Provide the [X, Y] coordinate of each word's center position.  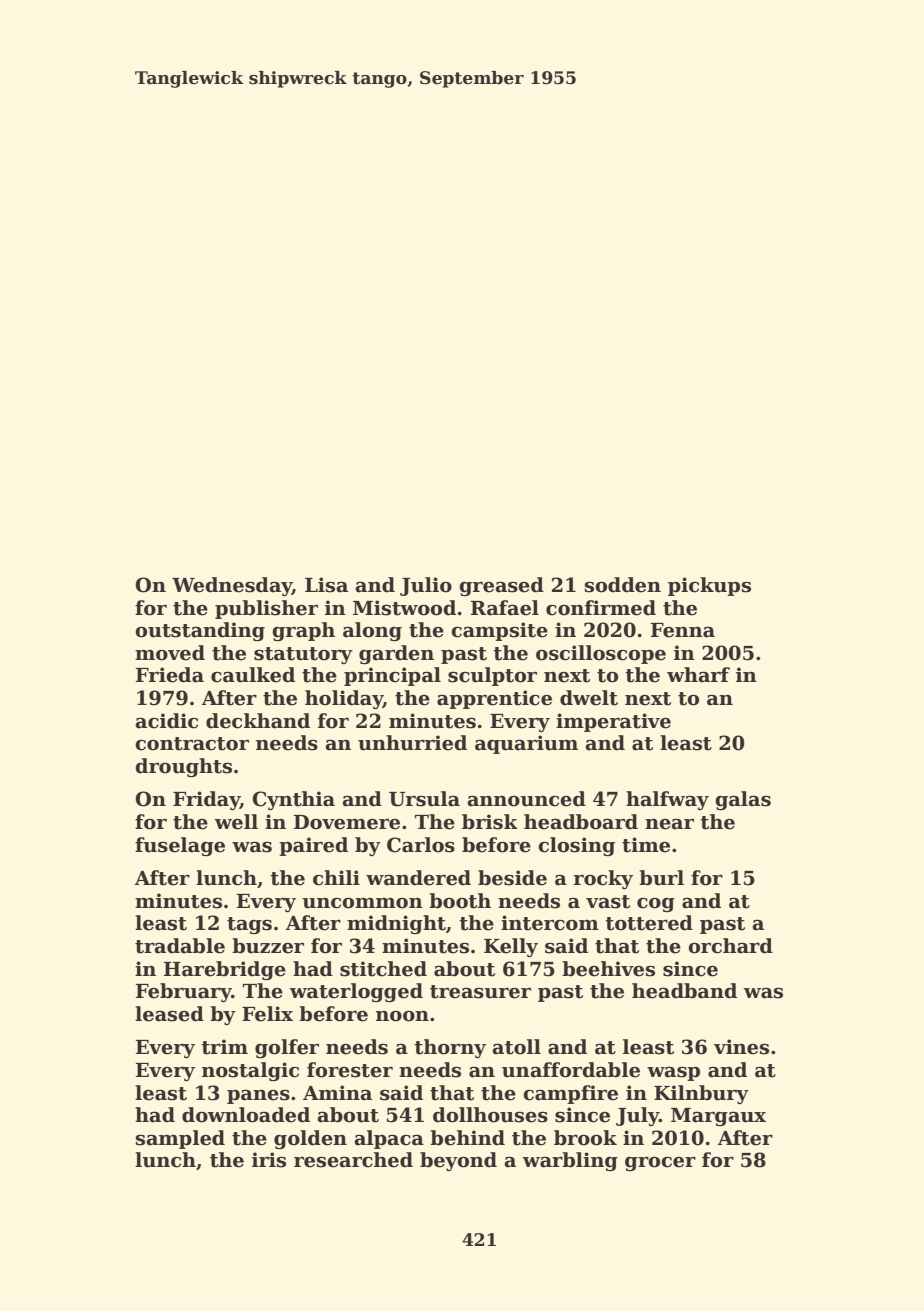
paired [313, 846]
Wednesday [232, 586]
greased [501, 586]
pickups [709, 586]
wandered [418, 878]
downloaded [246, 1115]
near [669, 824]
